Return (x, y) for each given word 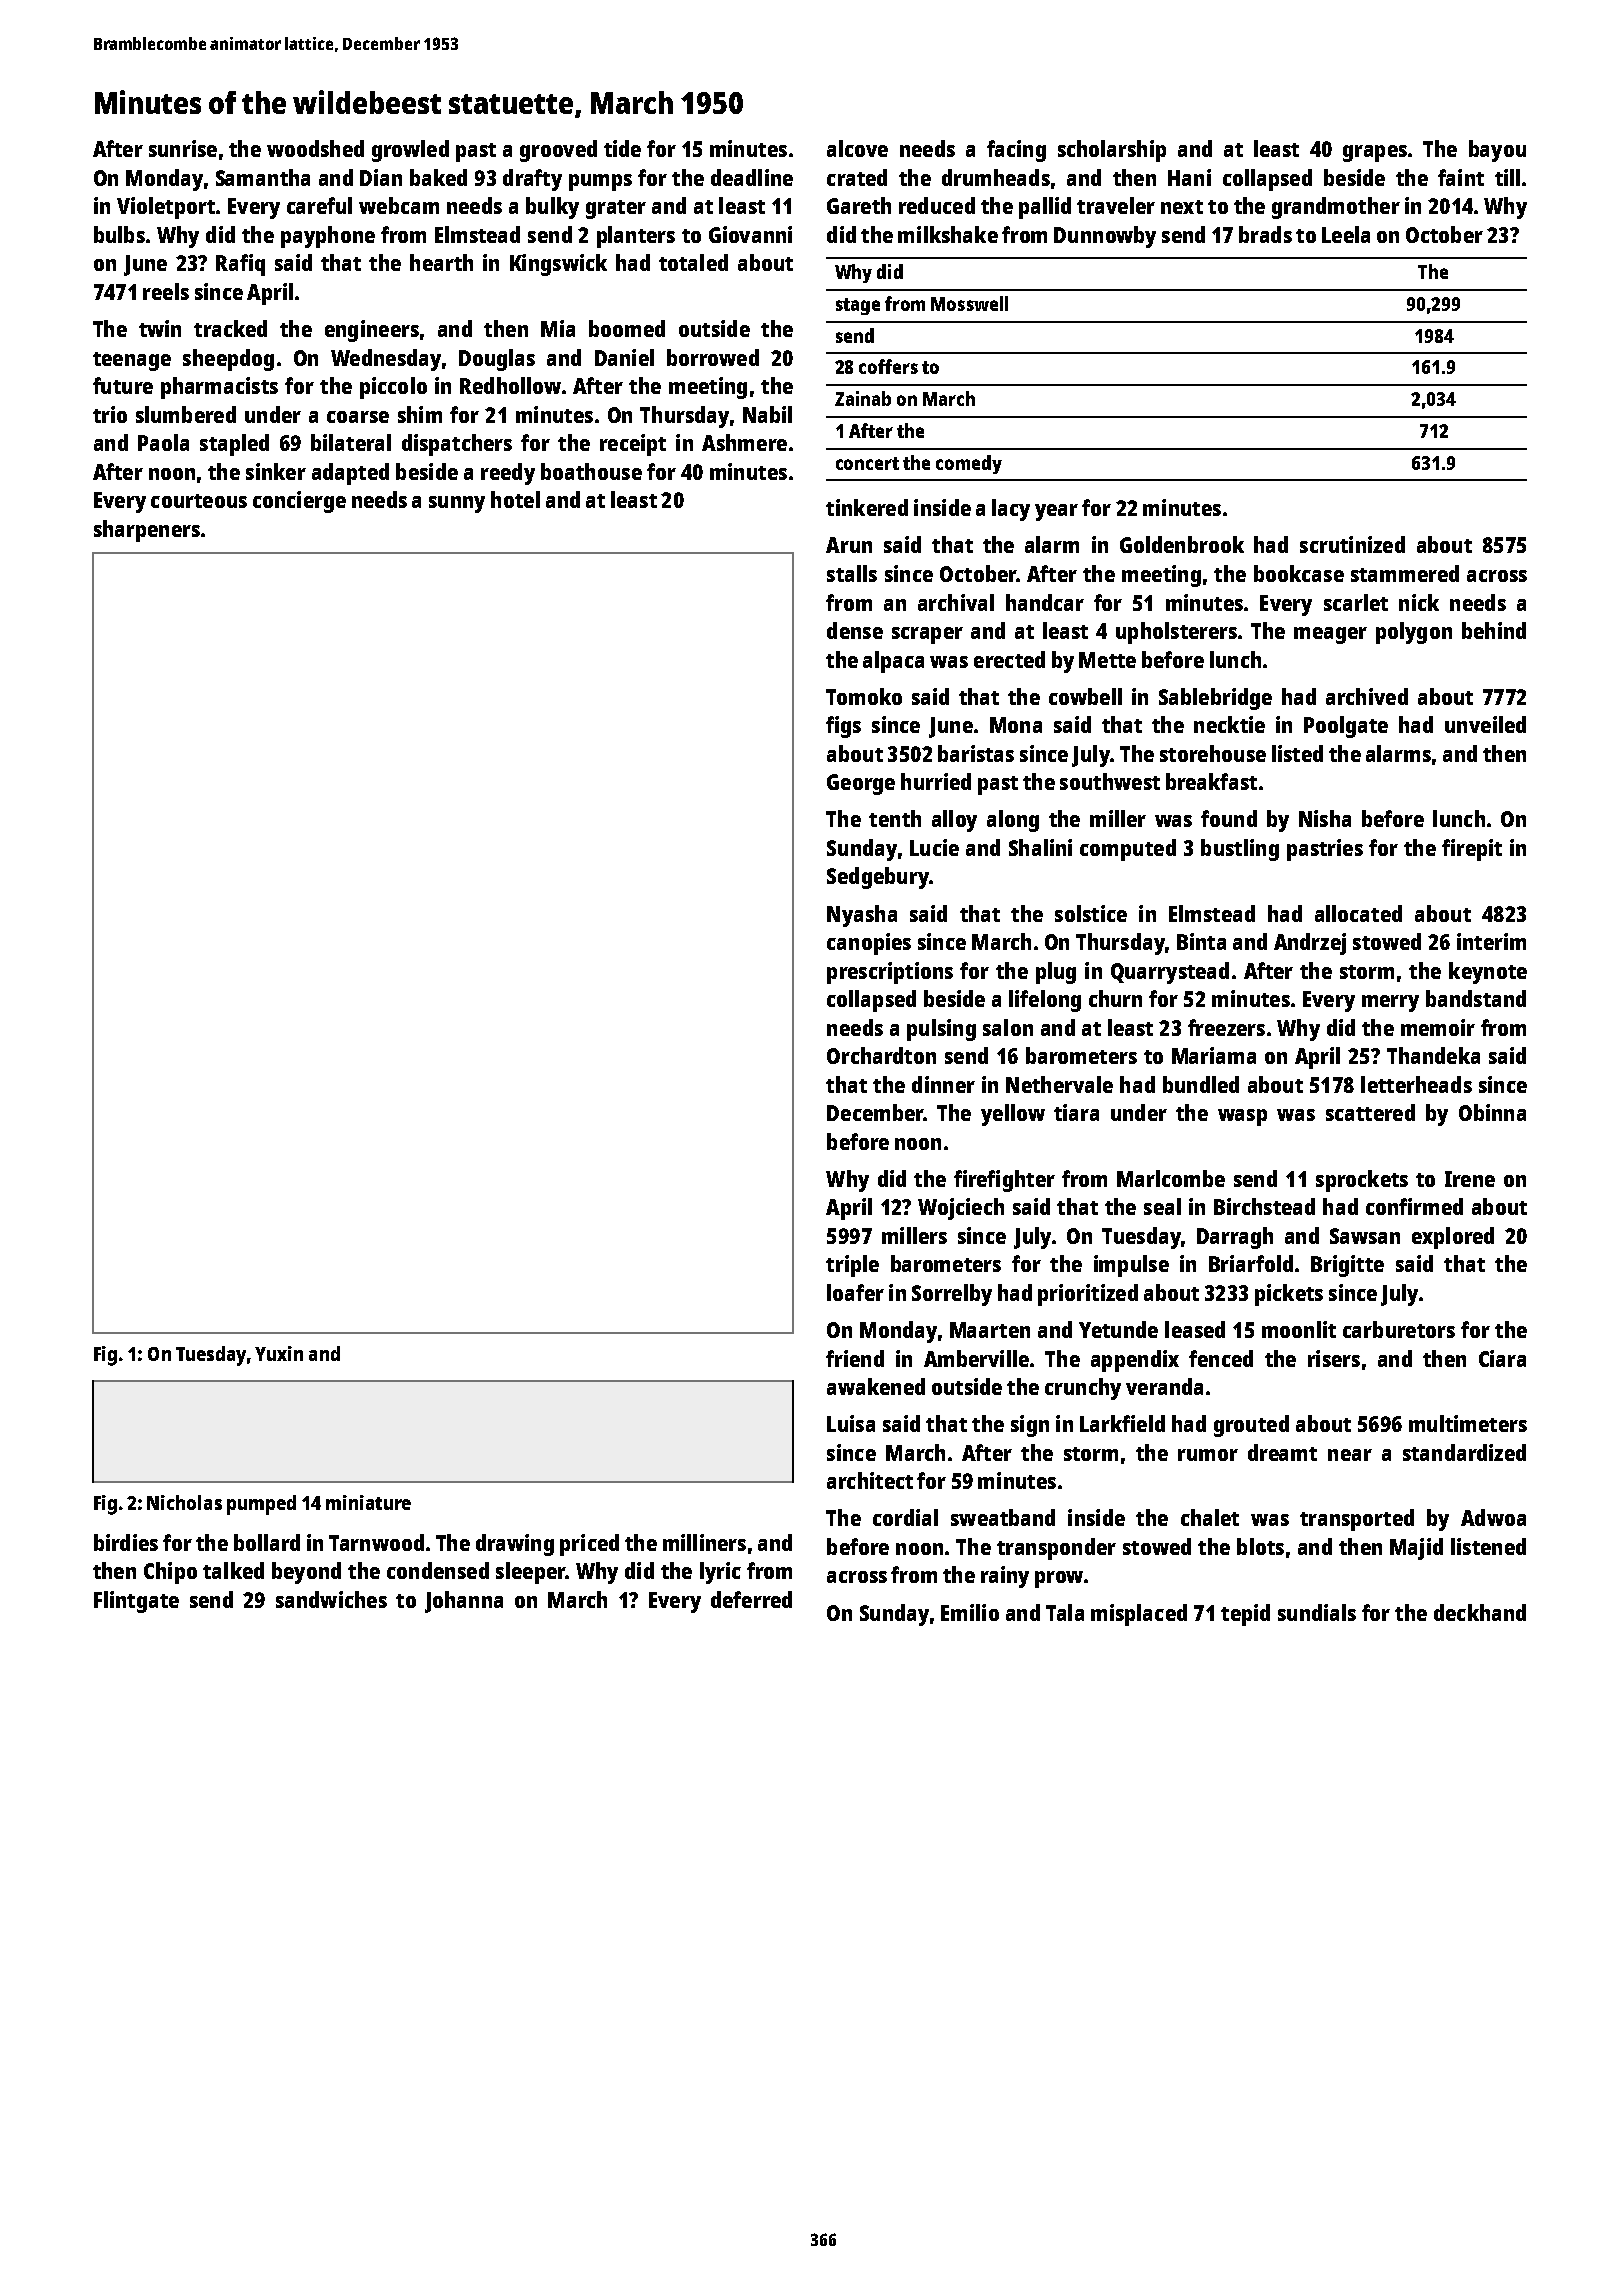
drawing (515, 1545)
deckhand (1480, 1612)
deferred (751, 1599)
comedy (969, 464)
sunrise (183, 148)
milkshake (948, 234)
